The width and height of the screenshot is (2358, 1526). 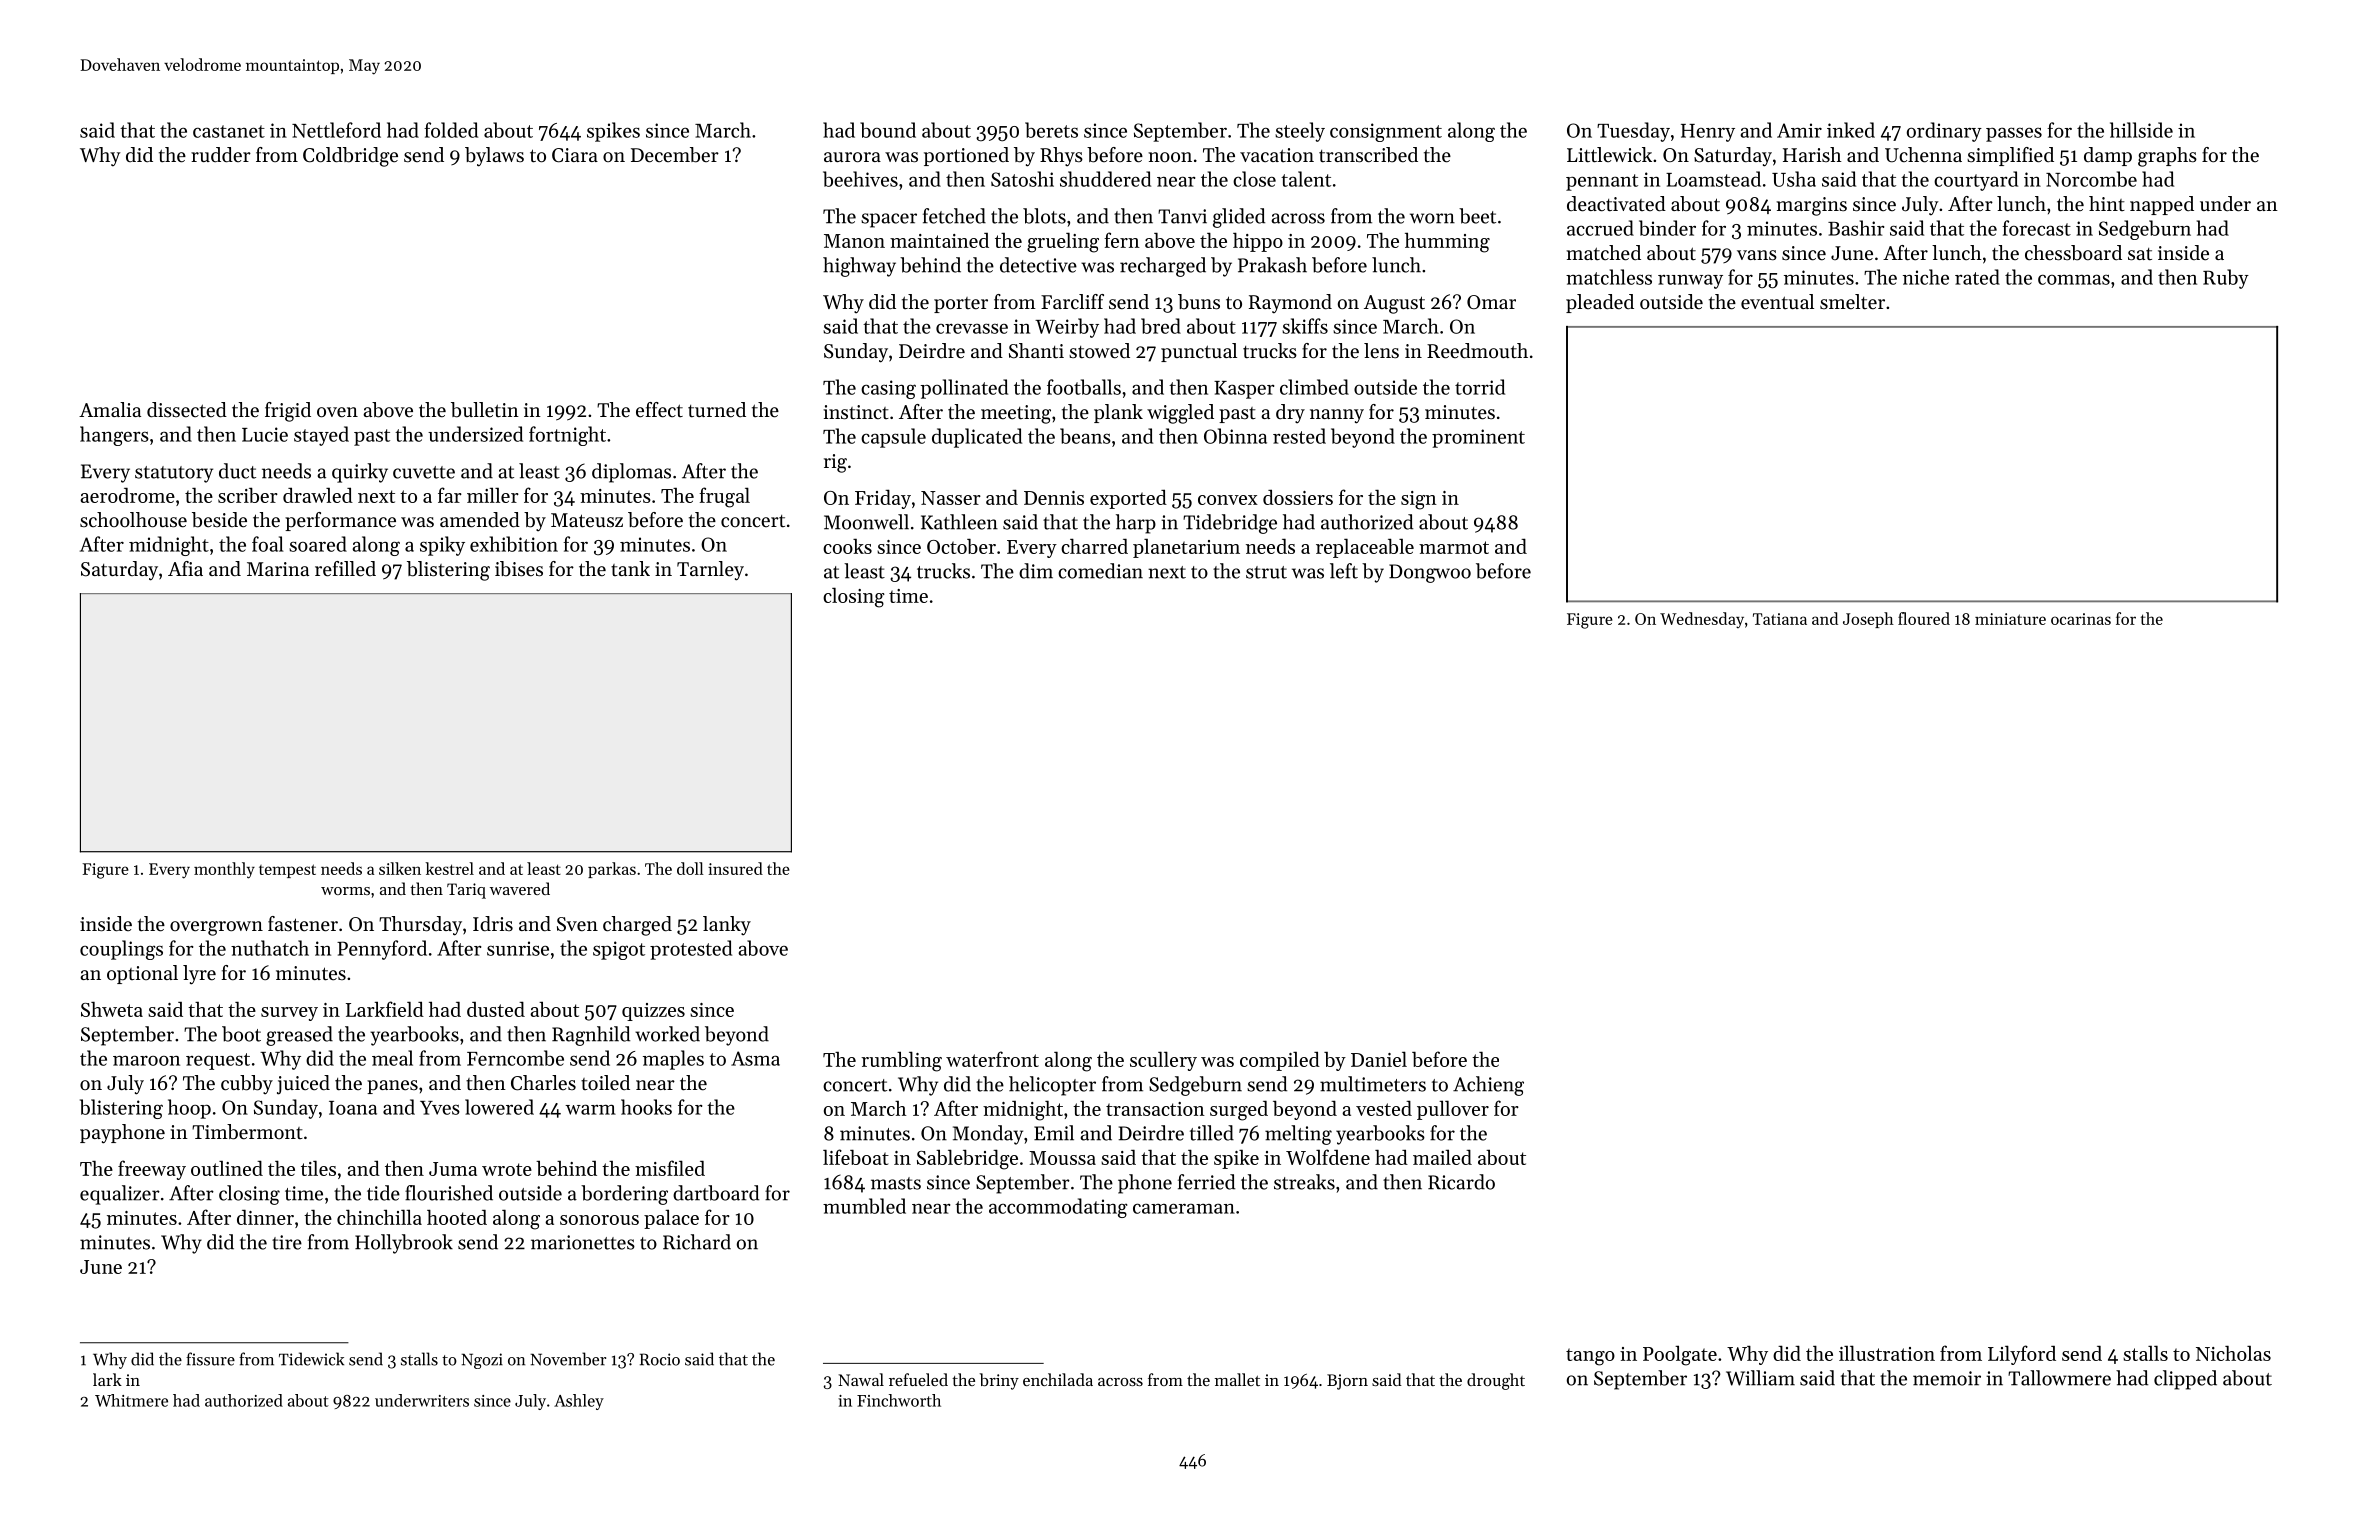 What do you see at coordinates (1314, 387) in the screenshot?
I see `climbed` at bounding box center [1314, 387].
